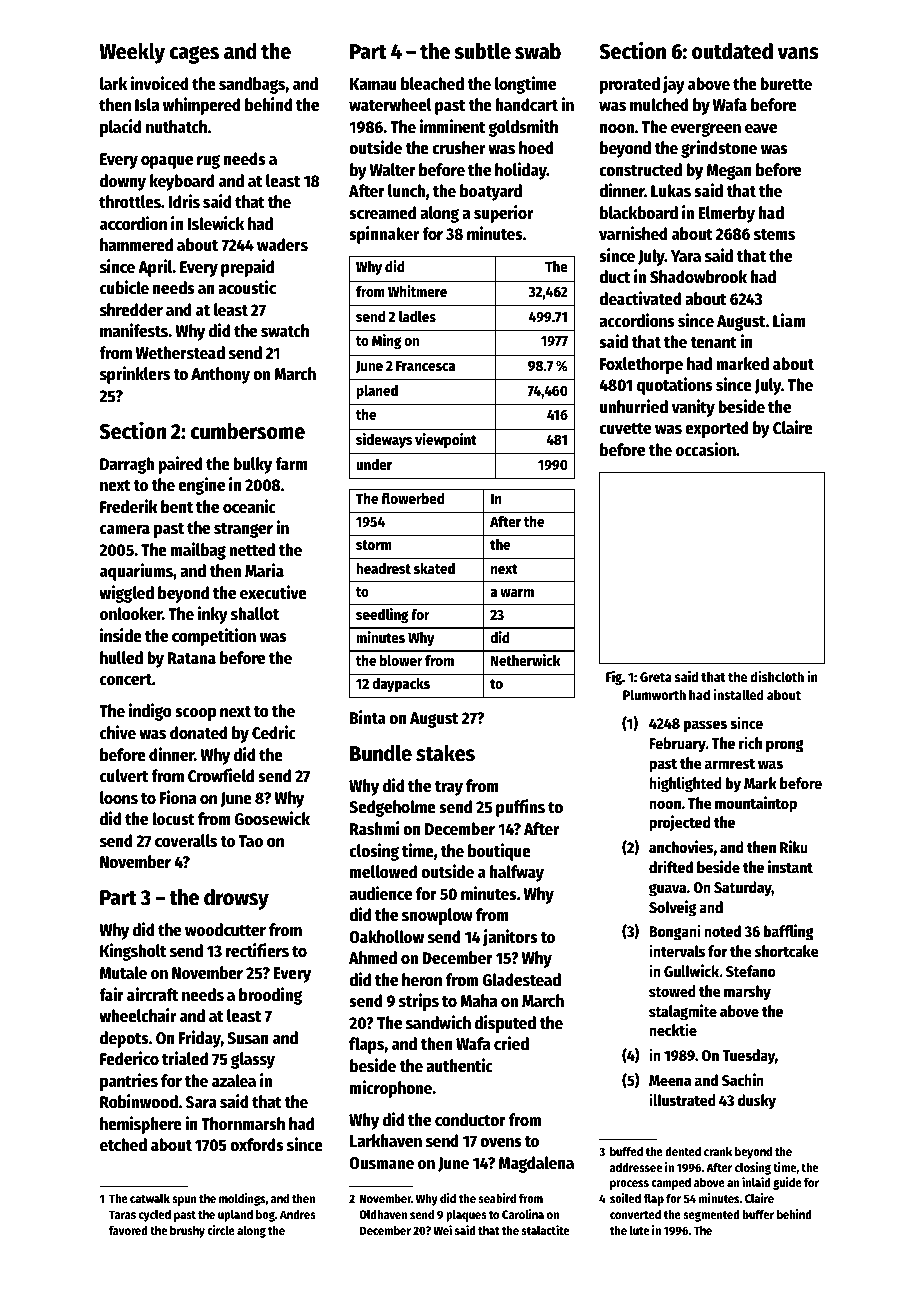  Describe the element at coordinates (671, 866) in the image. I see `drifted` at that location.
